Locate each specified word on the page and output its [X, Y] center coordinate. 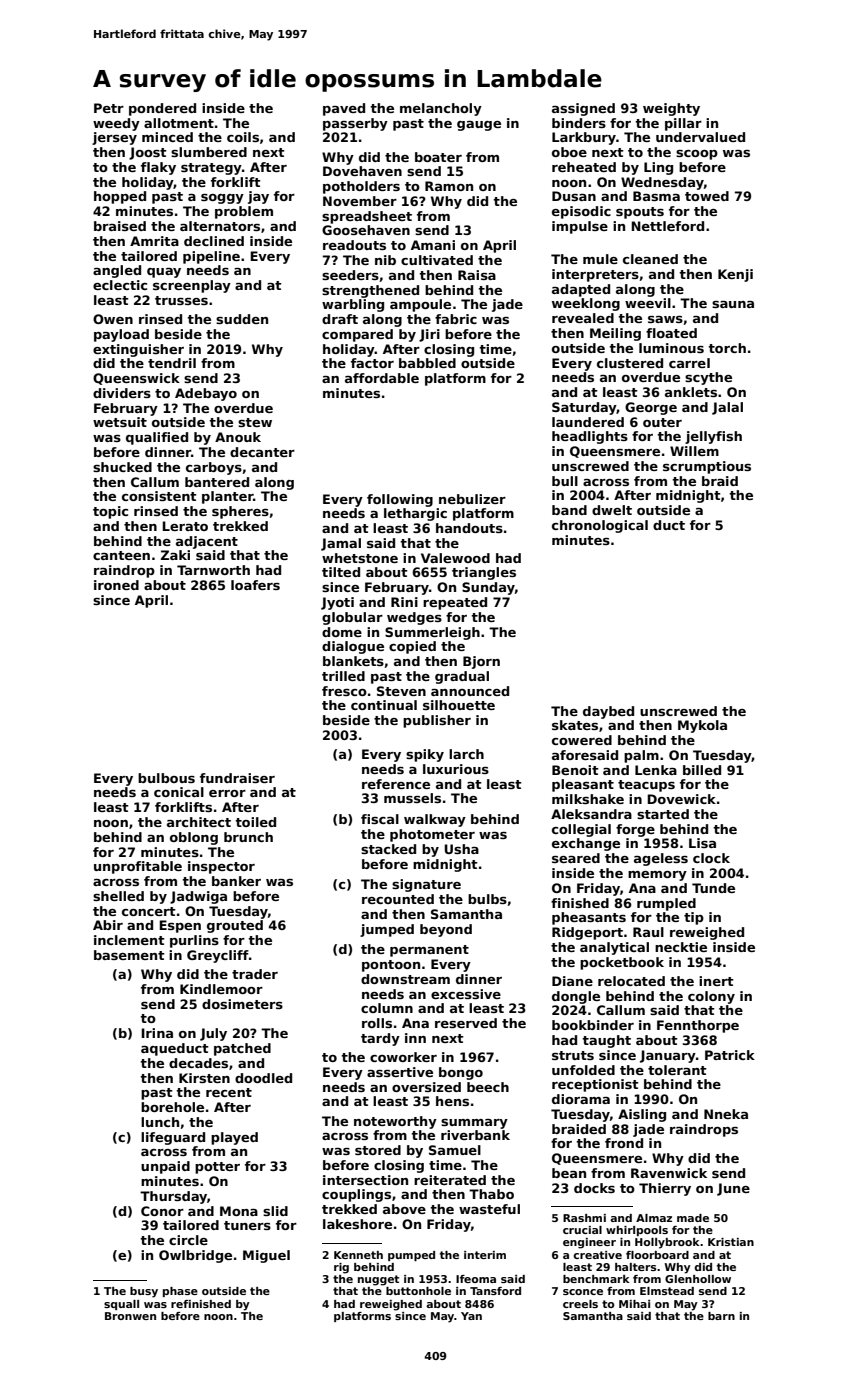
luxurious [456, 769]
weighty [671, 109]
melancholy [441, 109]
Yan [471, 1316]
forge [635, 830]
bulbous [166, 778]
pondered [162, 109]
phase [180, 1292]
